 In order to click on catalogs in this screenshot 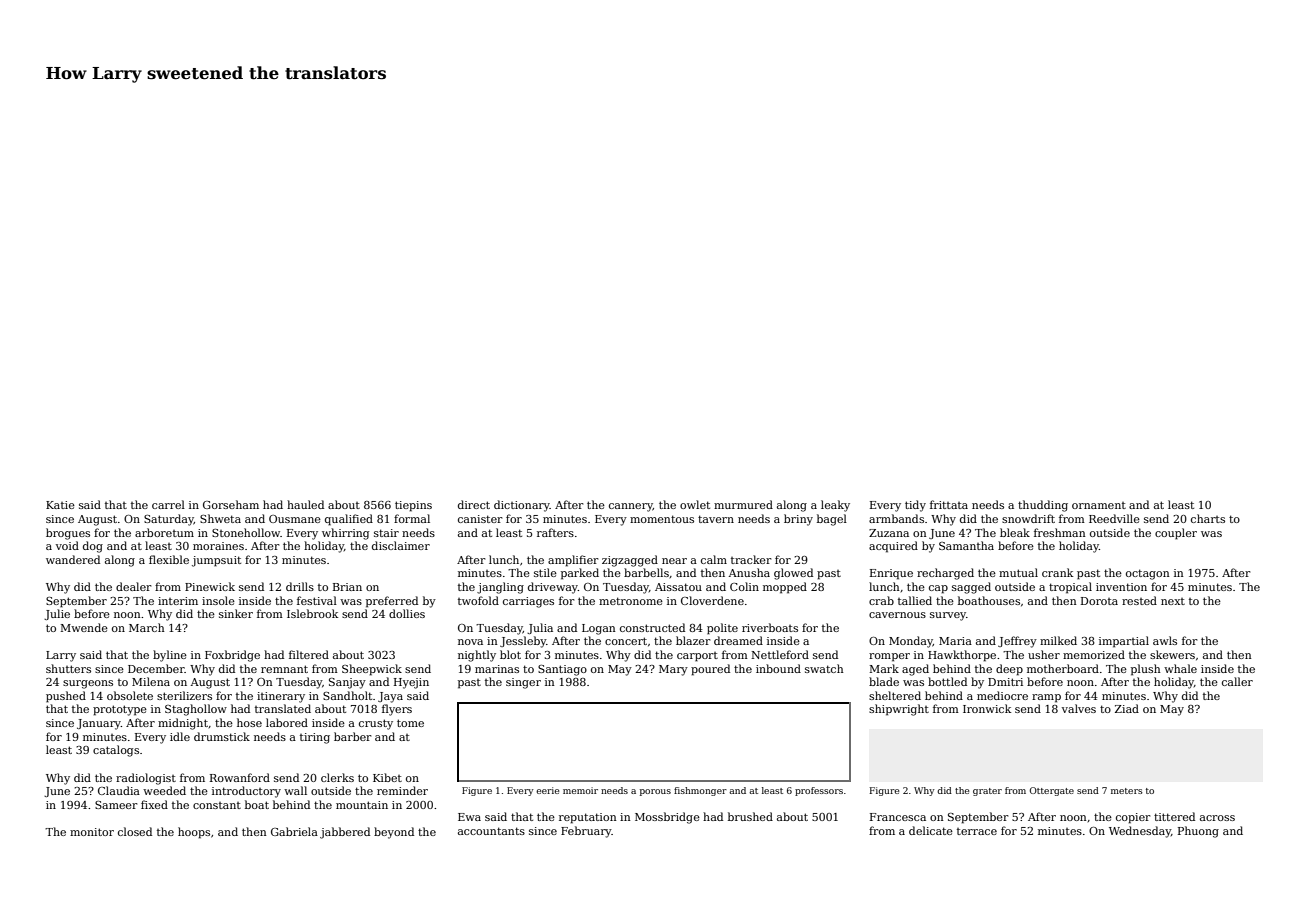, I will do `click(116, 751)`.
